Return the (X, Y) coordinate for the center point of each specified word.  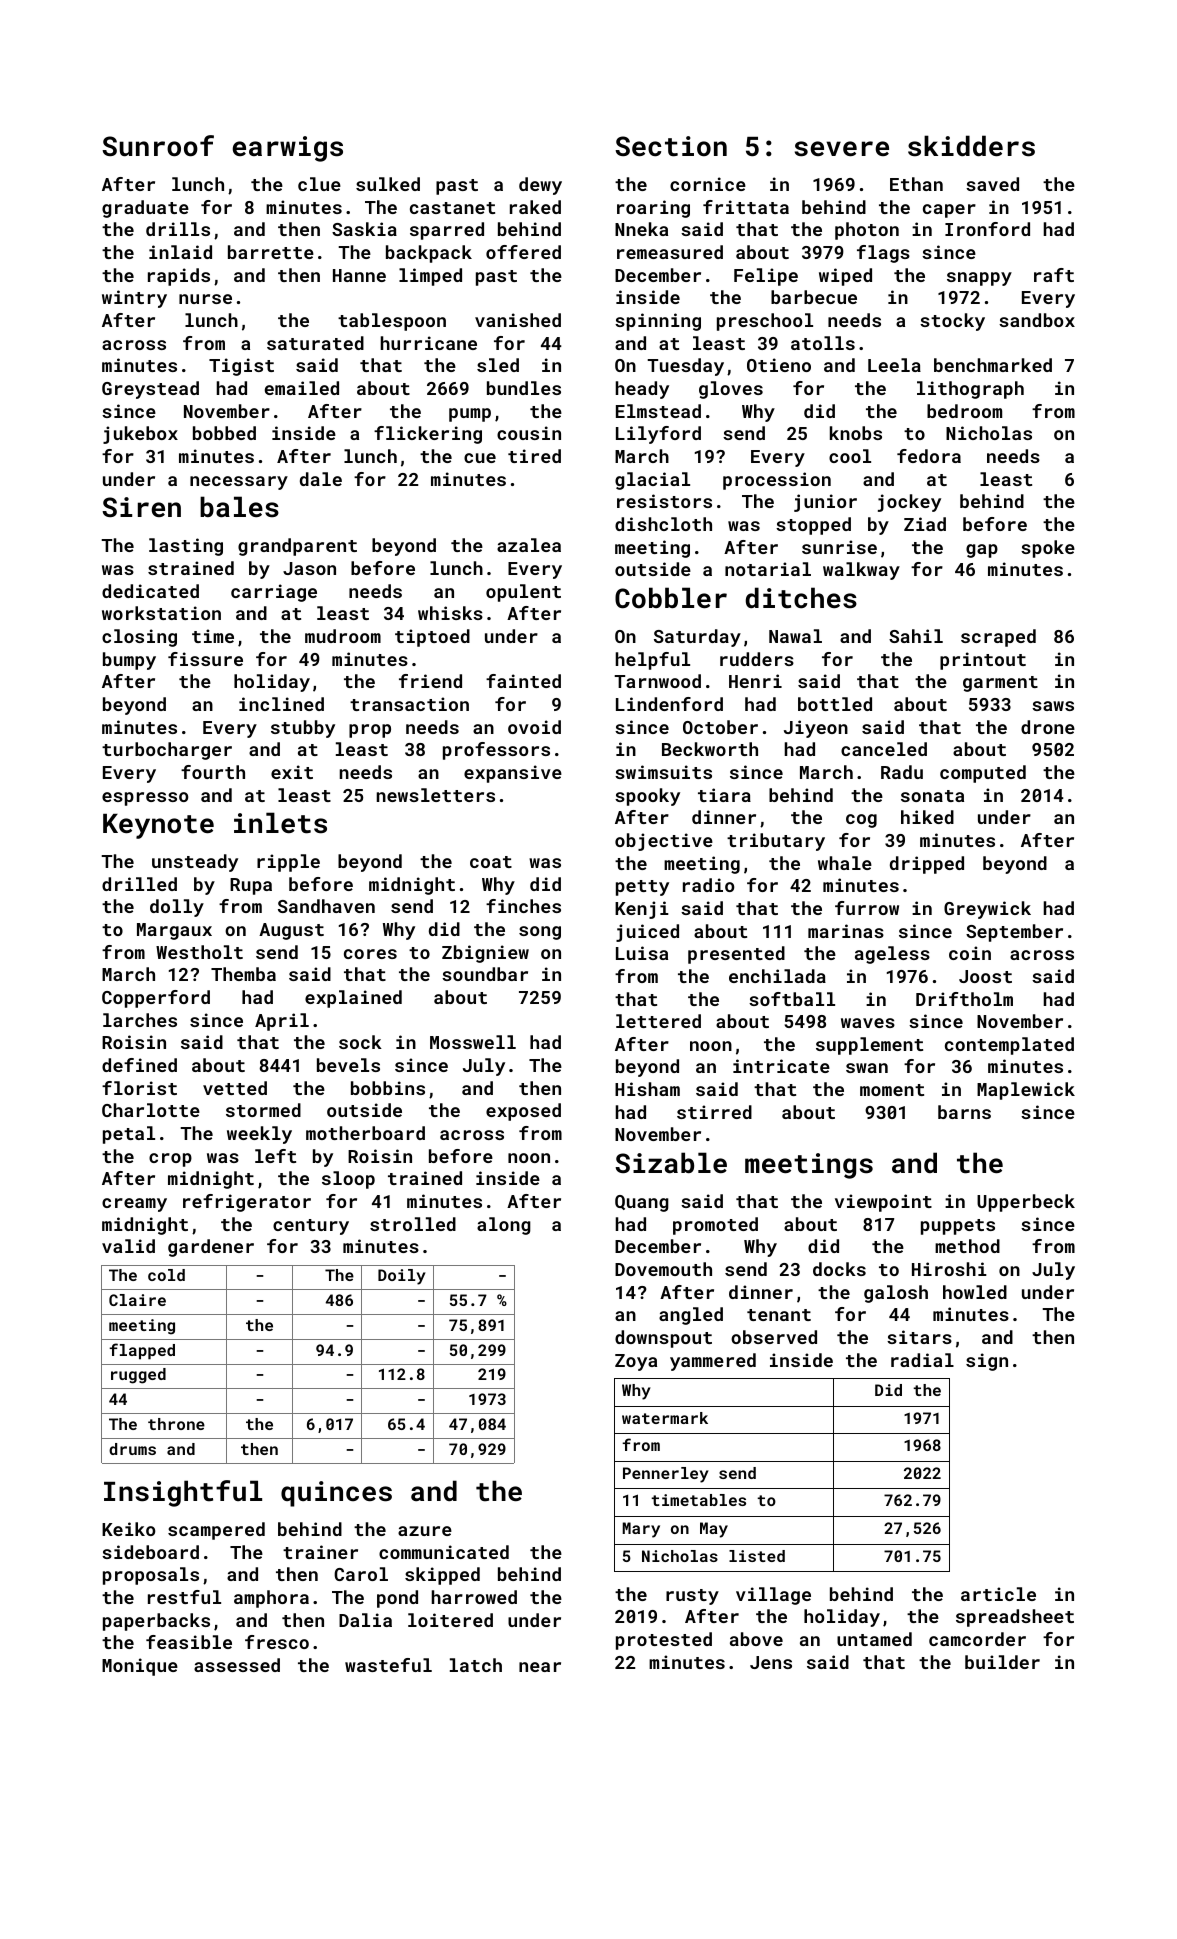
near (540, 1667)
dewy (540, 186)
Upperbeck (1026, 1203)
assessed (237, 1665)
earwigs (288, 149)
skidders (971, 146)
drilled (139, 884)
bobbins (388, 1088)
